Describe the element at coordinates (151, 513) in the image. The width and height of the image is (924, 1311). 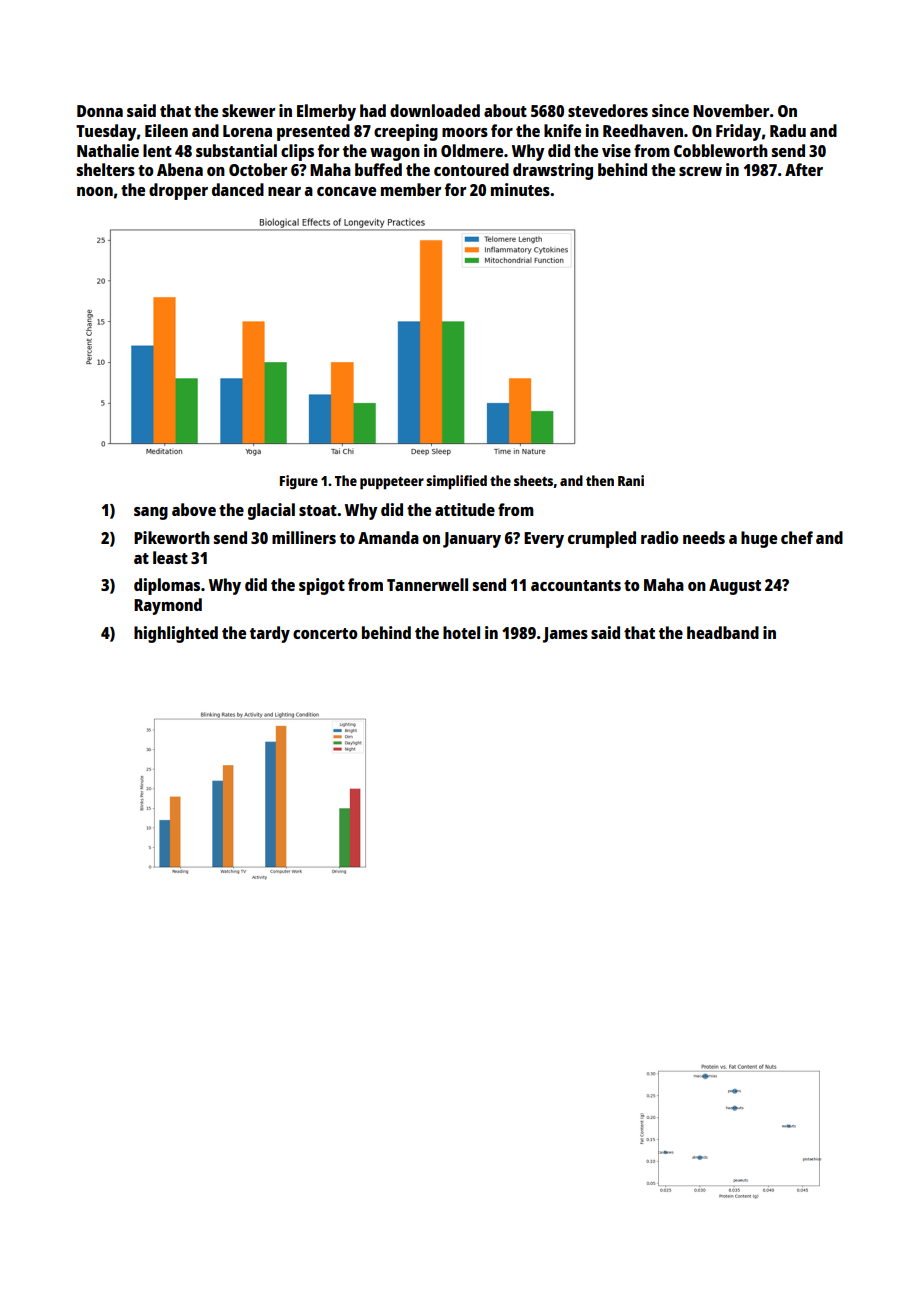
I see `sang` at that location.
